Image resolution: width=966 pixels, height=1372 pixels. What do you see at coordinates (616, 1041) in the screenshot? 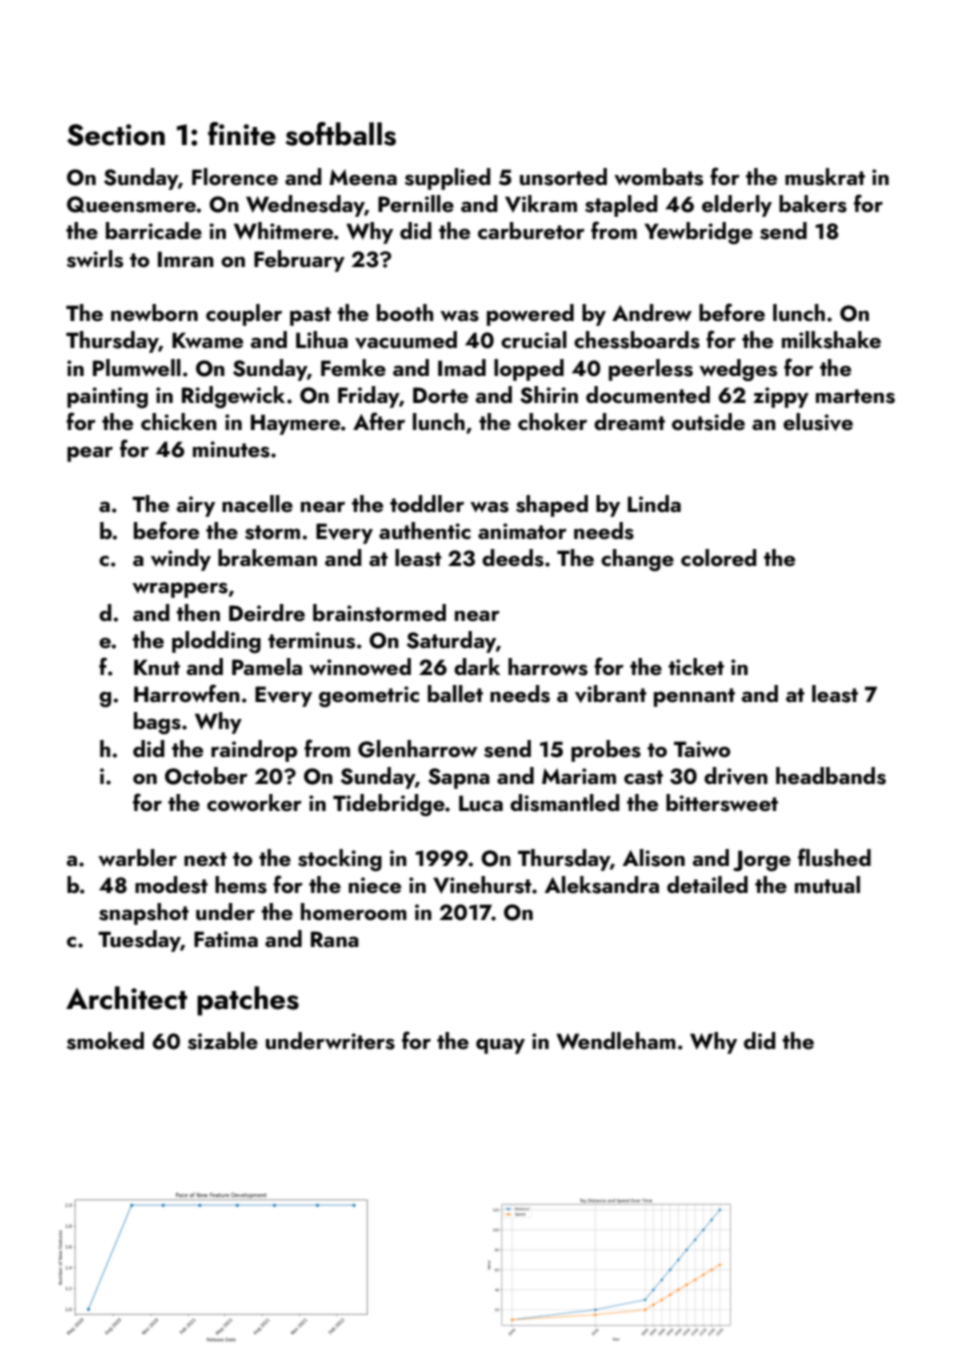
I see `Wendleham` at bounding box center [616, 1041].
